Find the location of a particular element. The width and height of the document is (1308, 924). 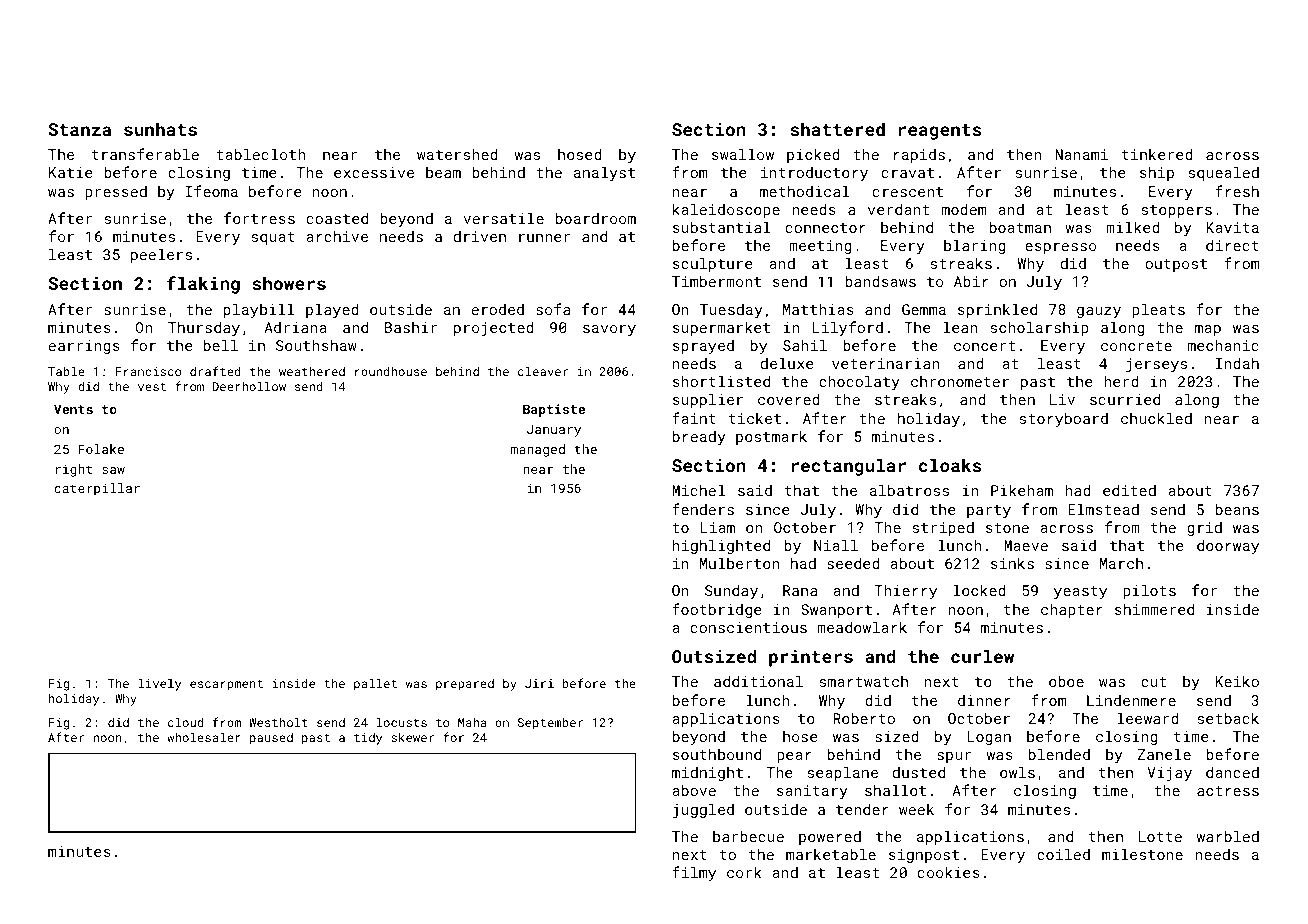

caterpillar is located at coordinates (97, 489).
